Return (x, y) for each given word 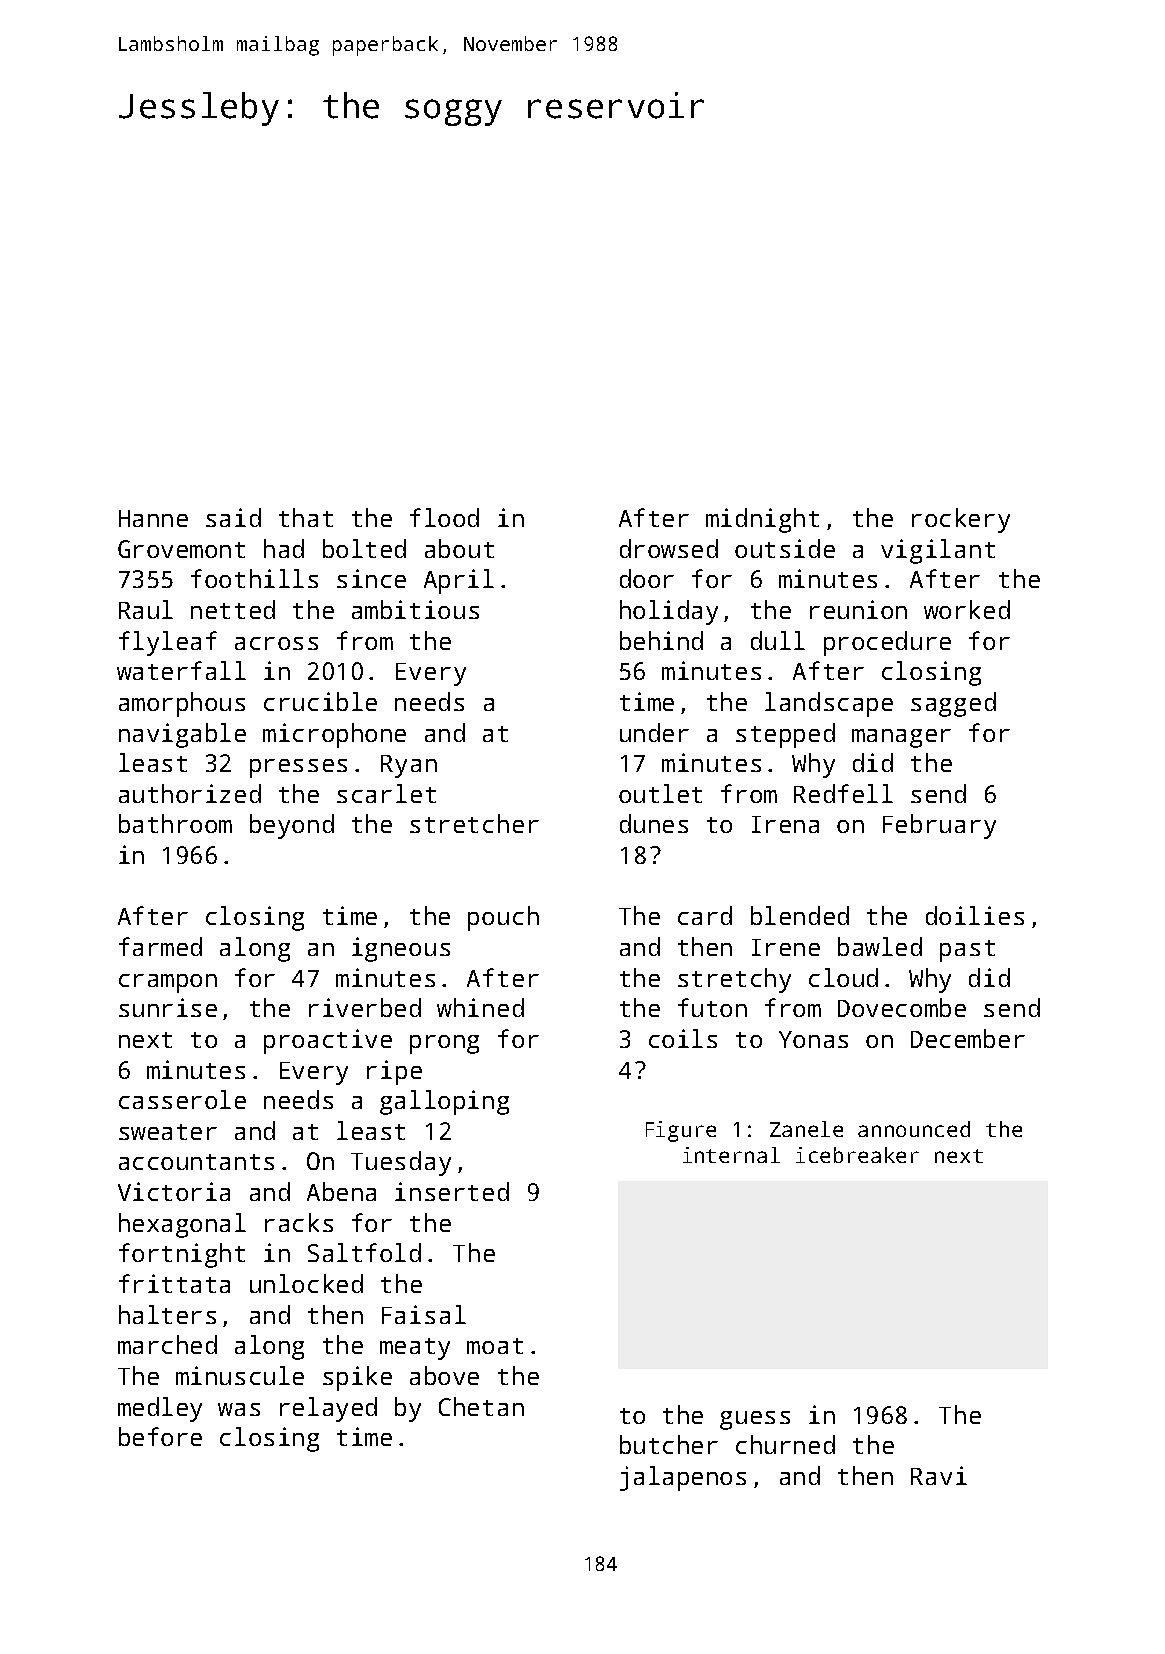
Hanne (153, 518)
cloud (843, 977)
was (239, 1409)
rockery (961, 520)
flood (444, 517)
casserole (182, 1099)
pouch (503, 918)
